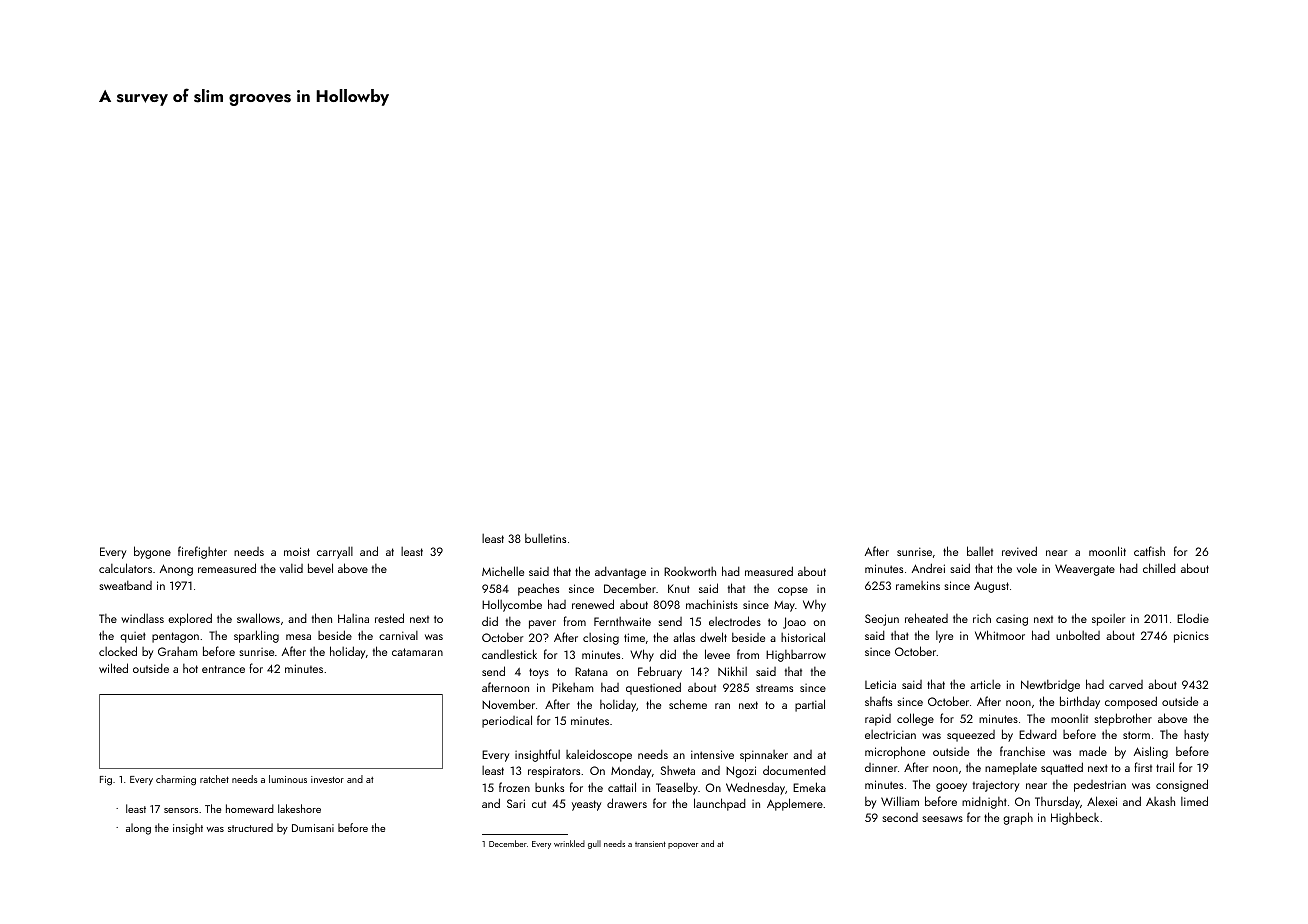  What do you see at coordinates (335, 553) in the image?
I see `carryall` at bounding box center [335, 553].
